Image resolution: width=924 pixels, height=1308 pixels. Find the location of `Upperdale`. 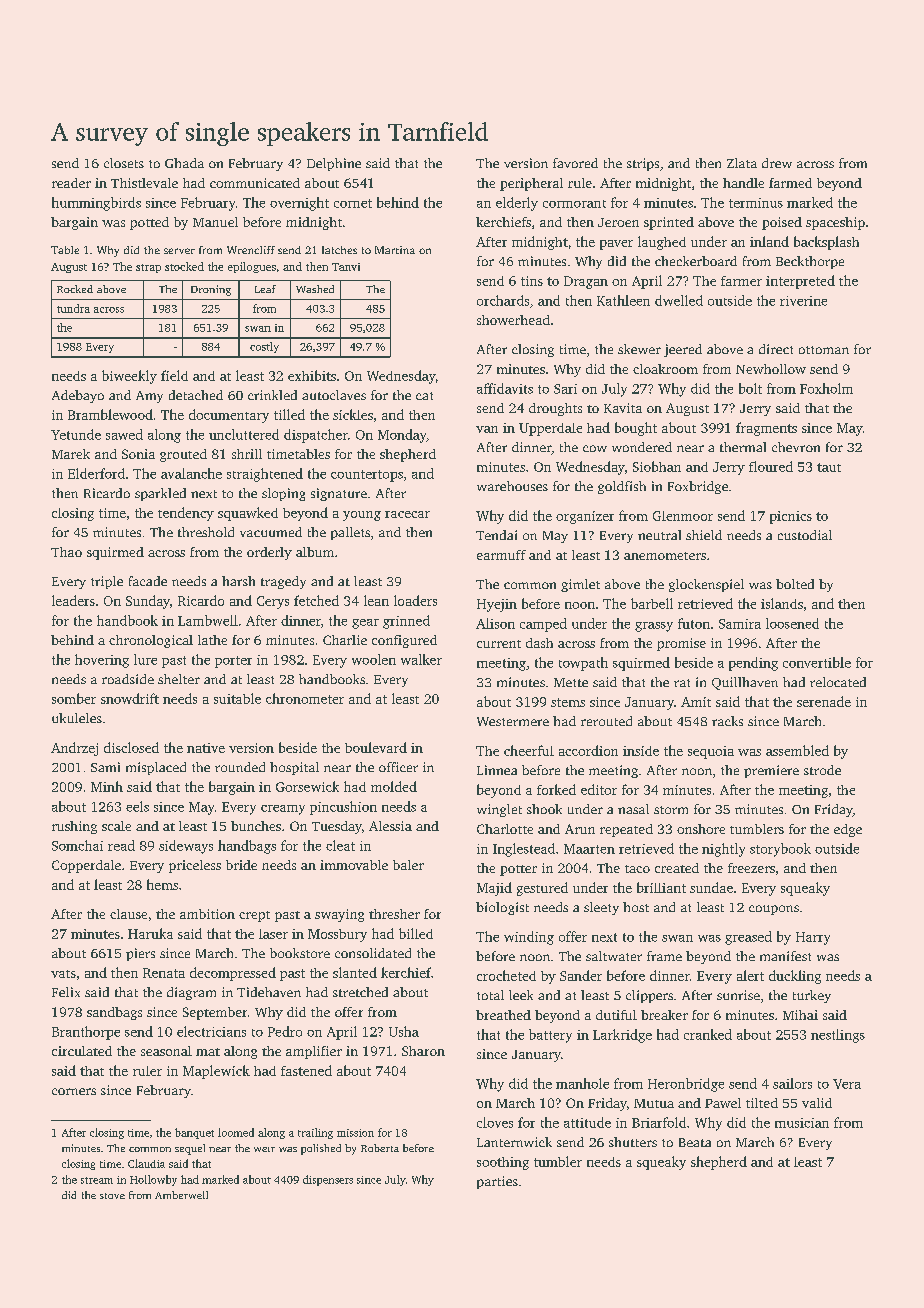

Upperdale is located at coordinates (550, 429).
